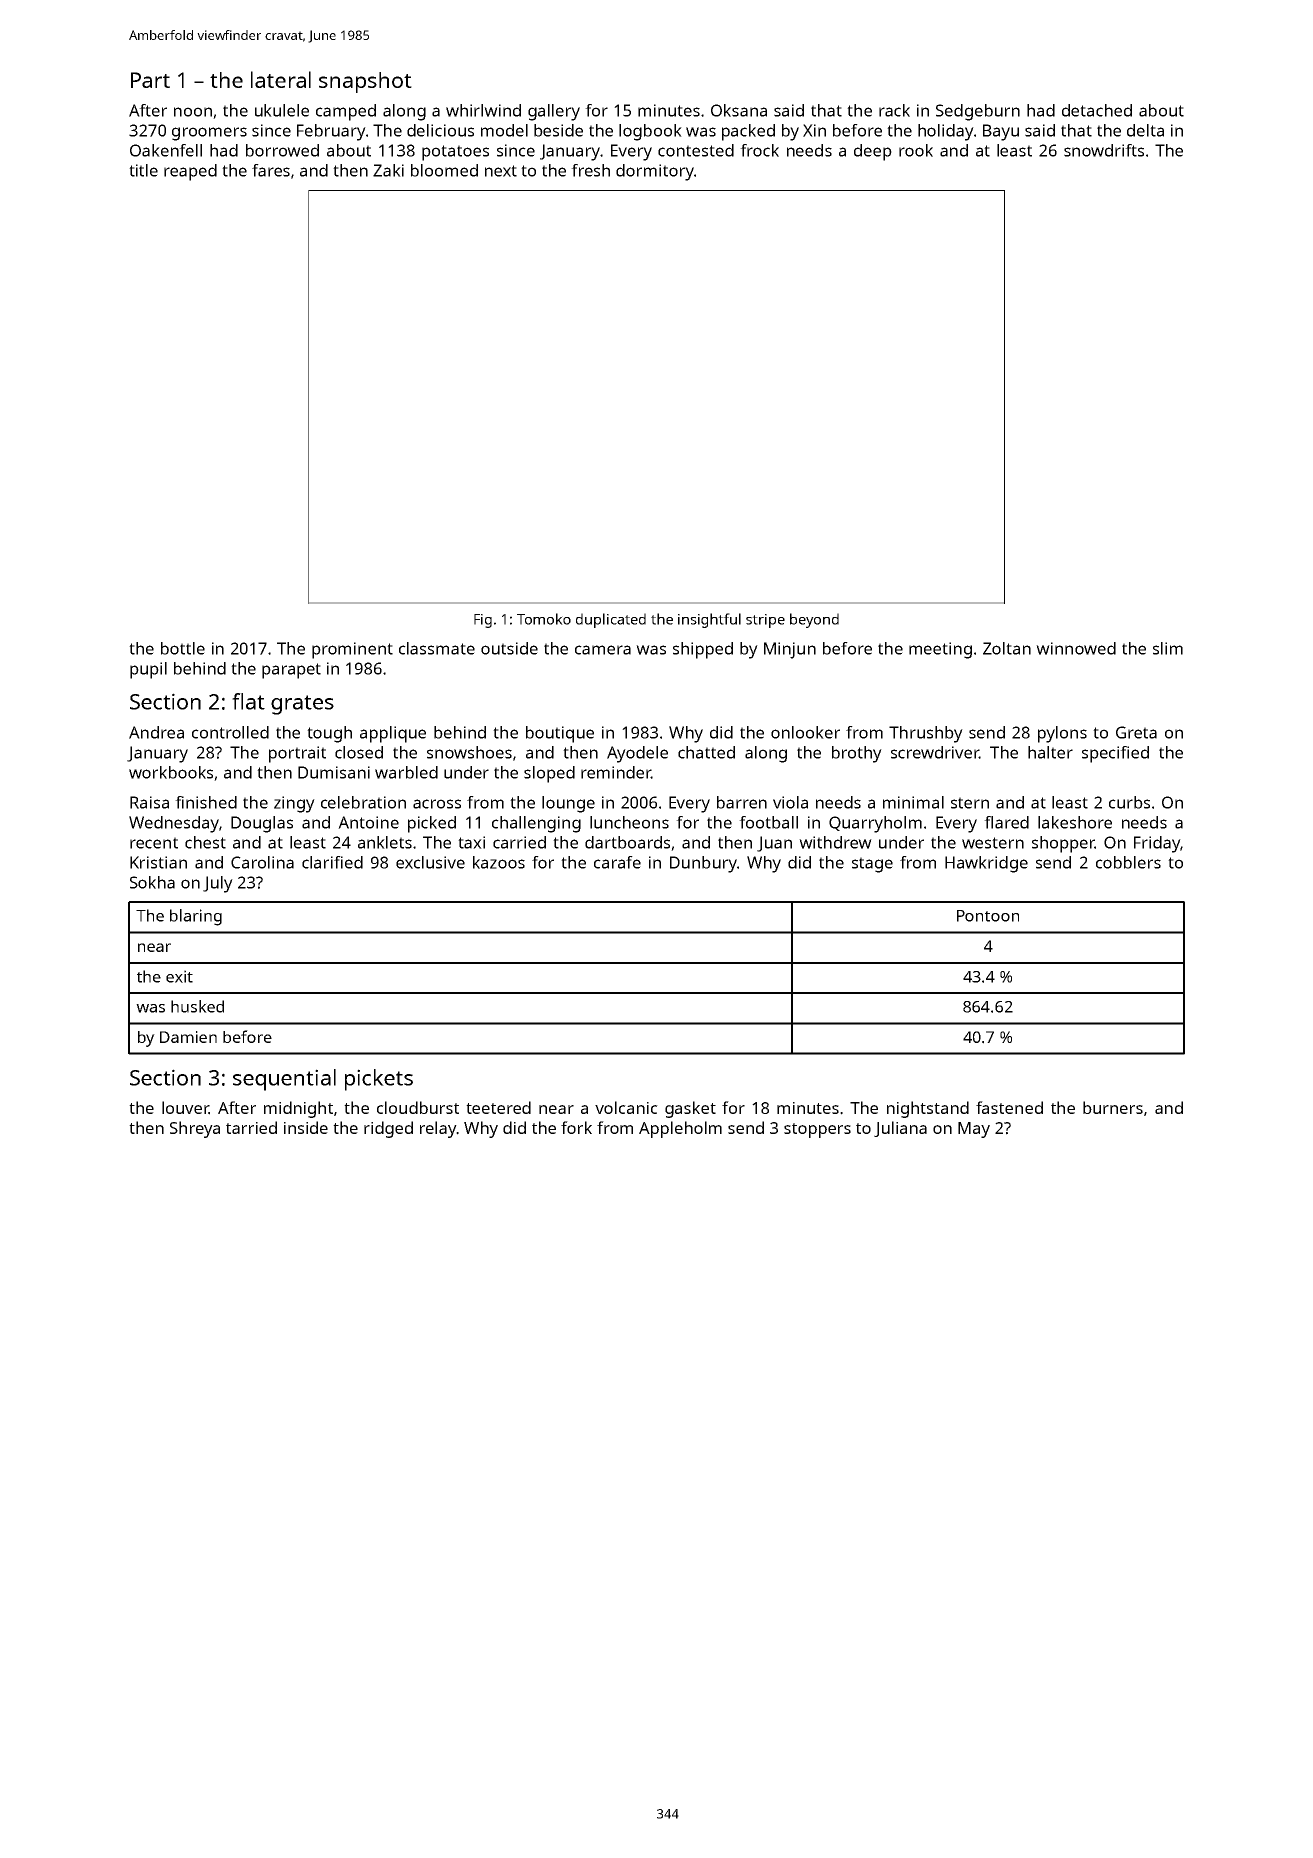  Describe the element at coordinates (195, 1129) in the document. I see `Shreya` at that location.
